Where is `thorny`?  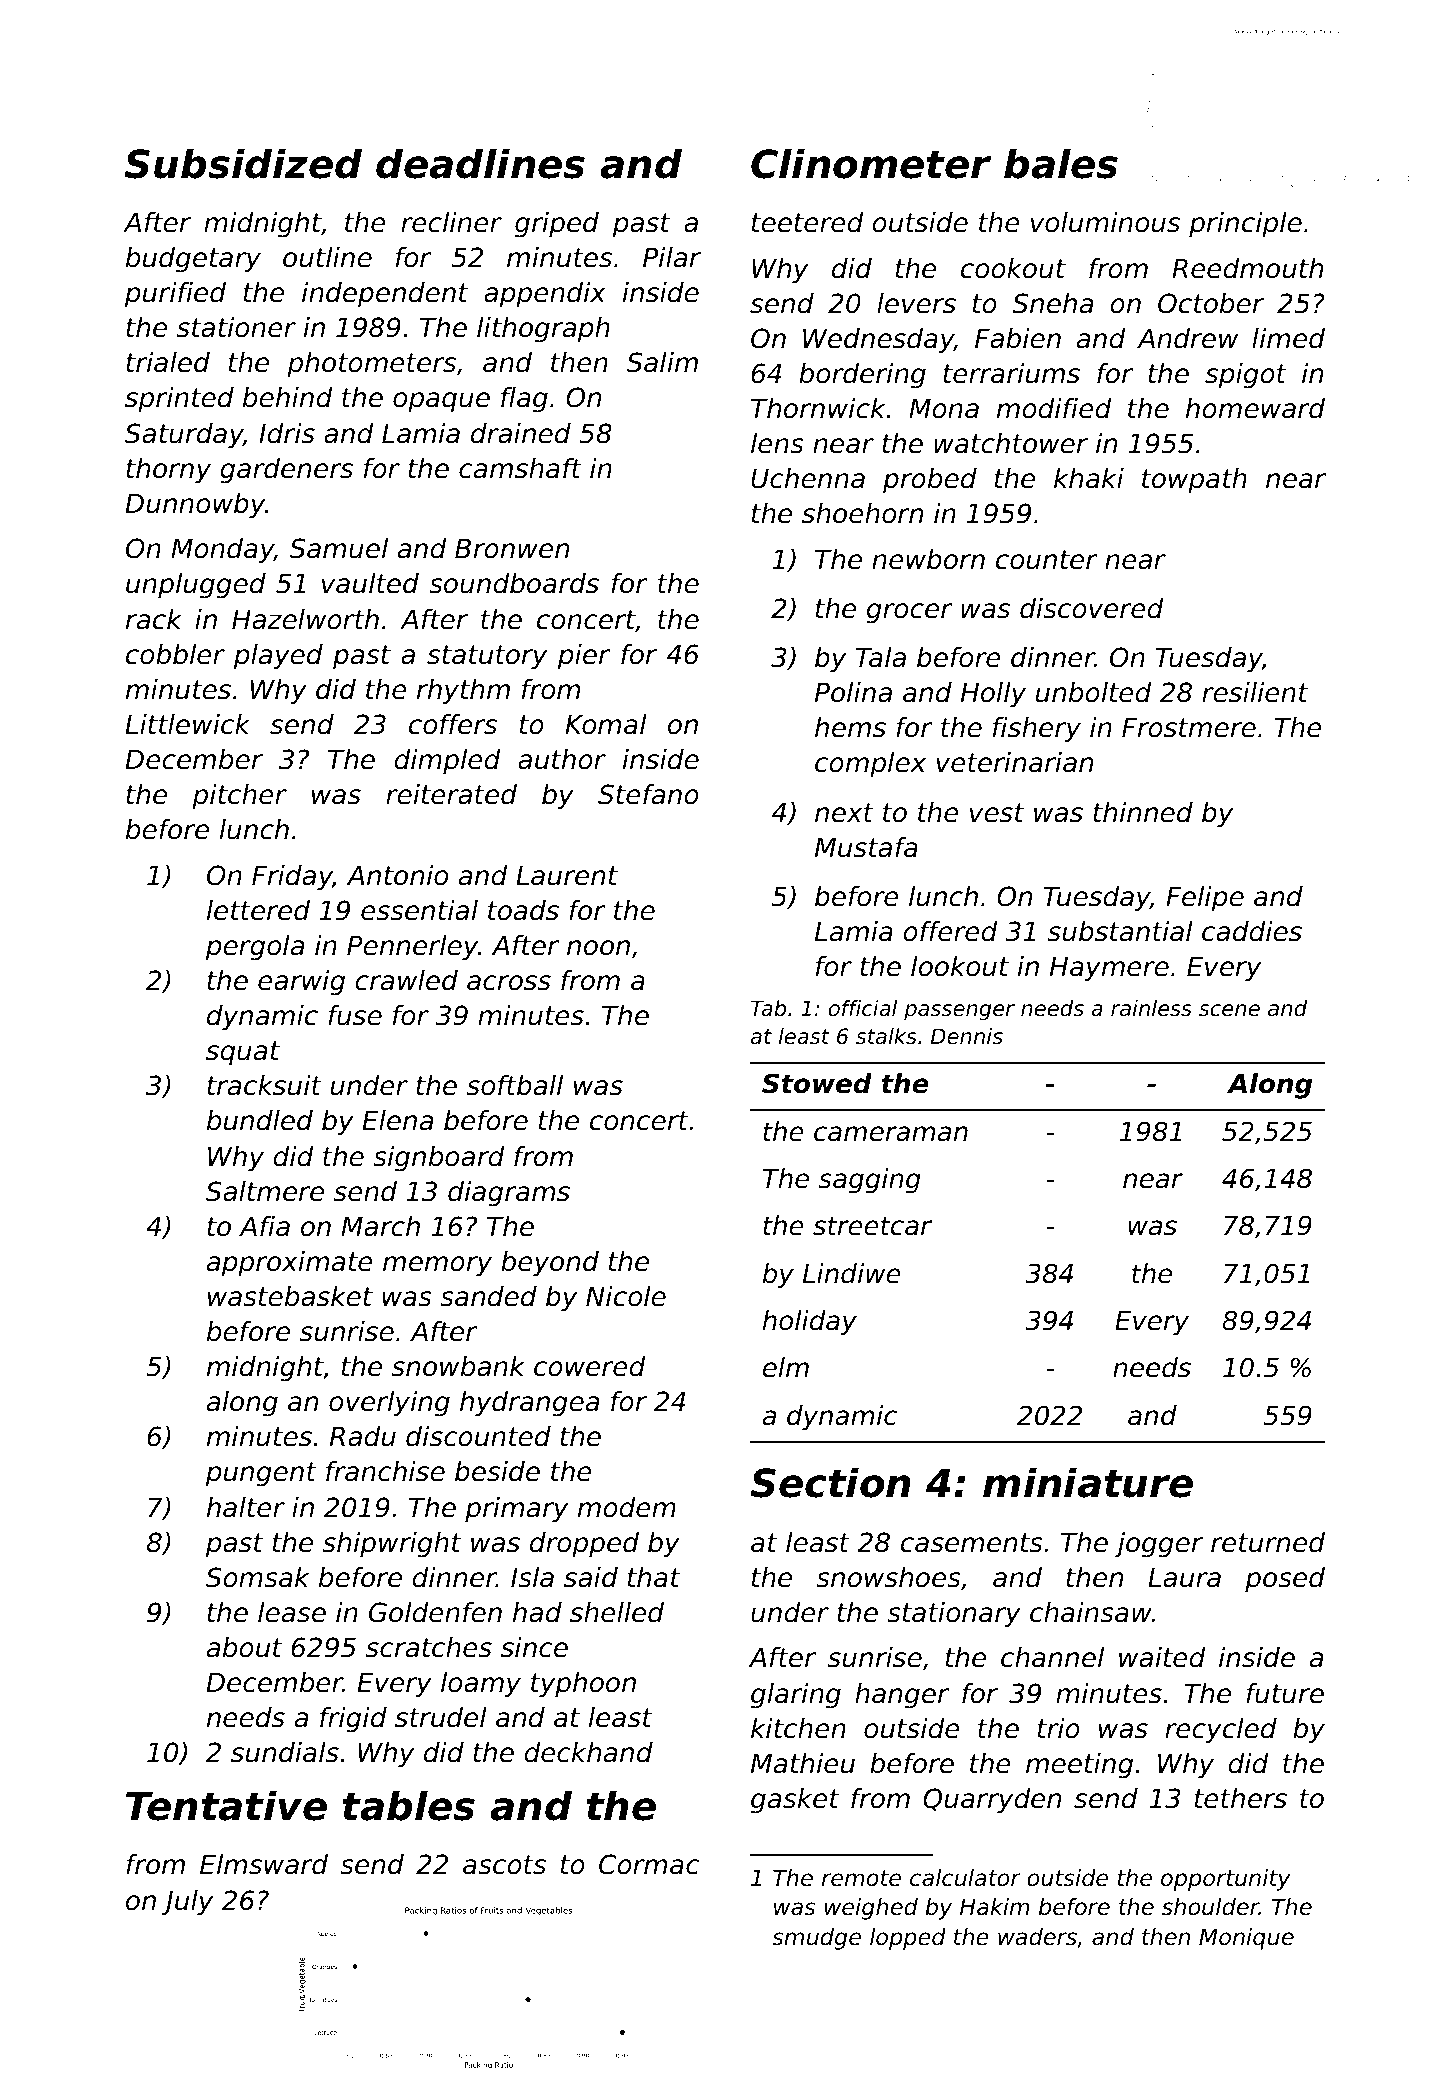
thorny is located at coordinates (168, 471).
